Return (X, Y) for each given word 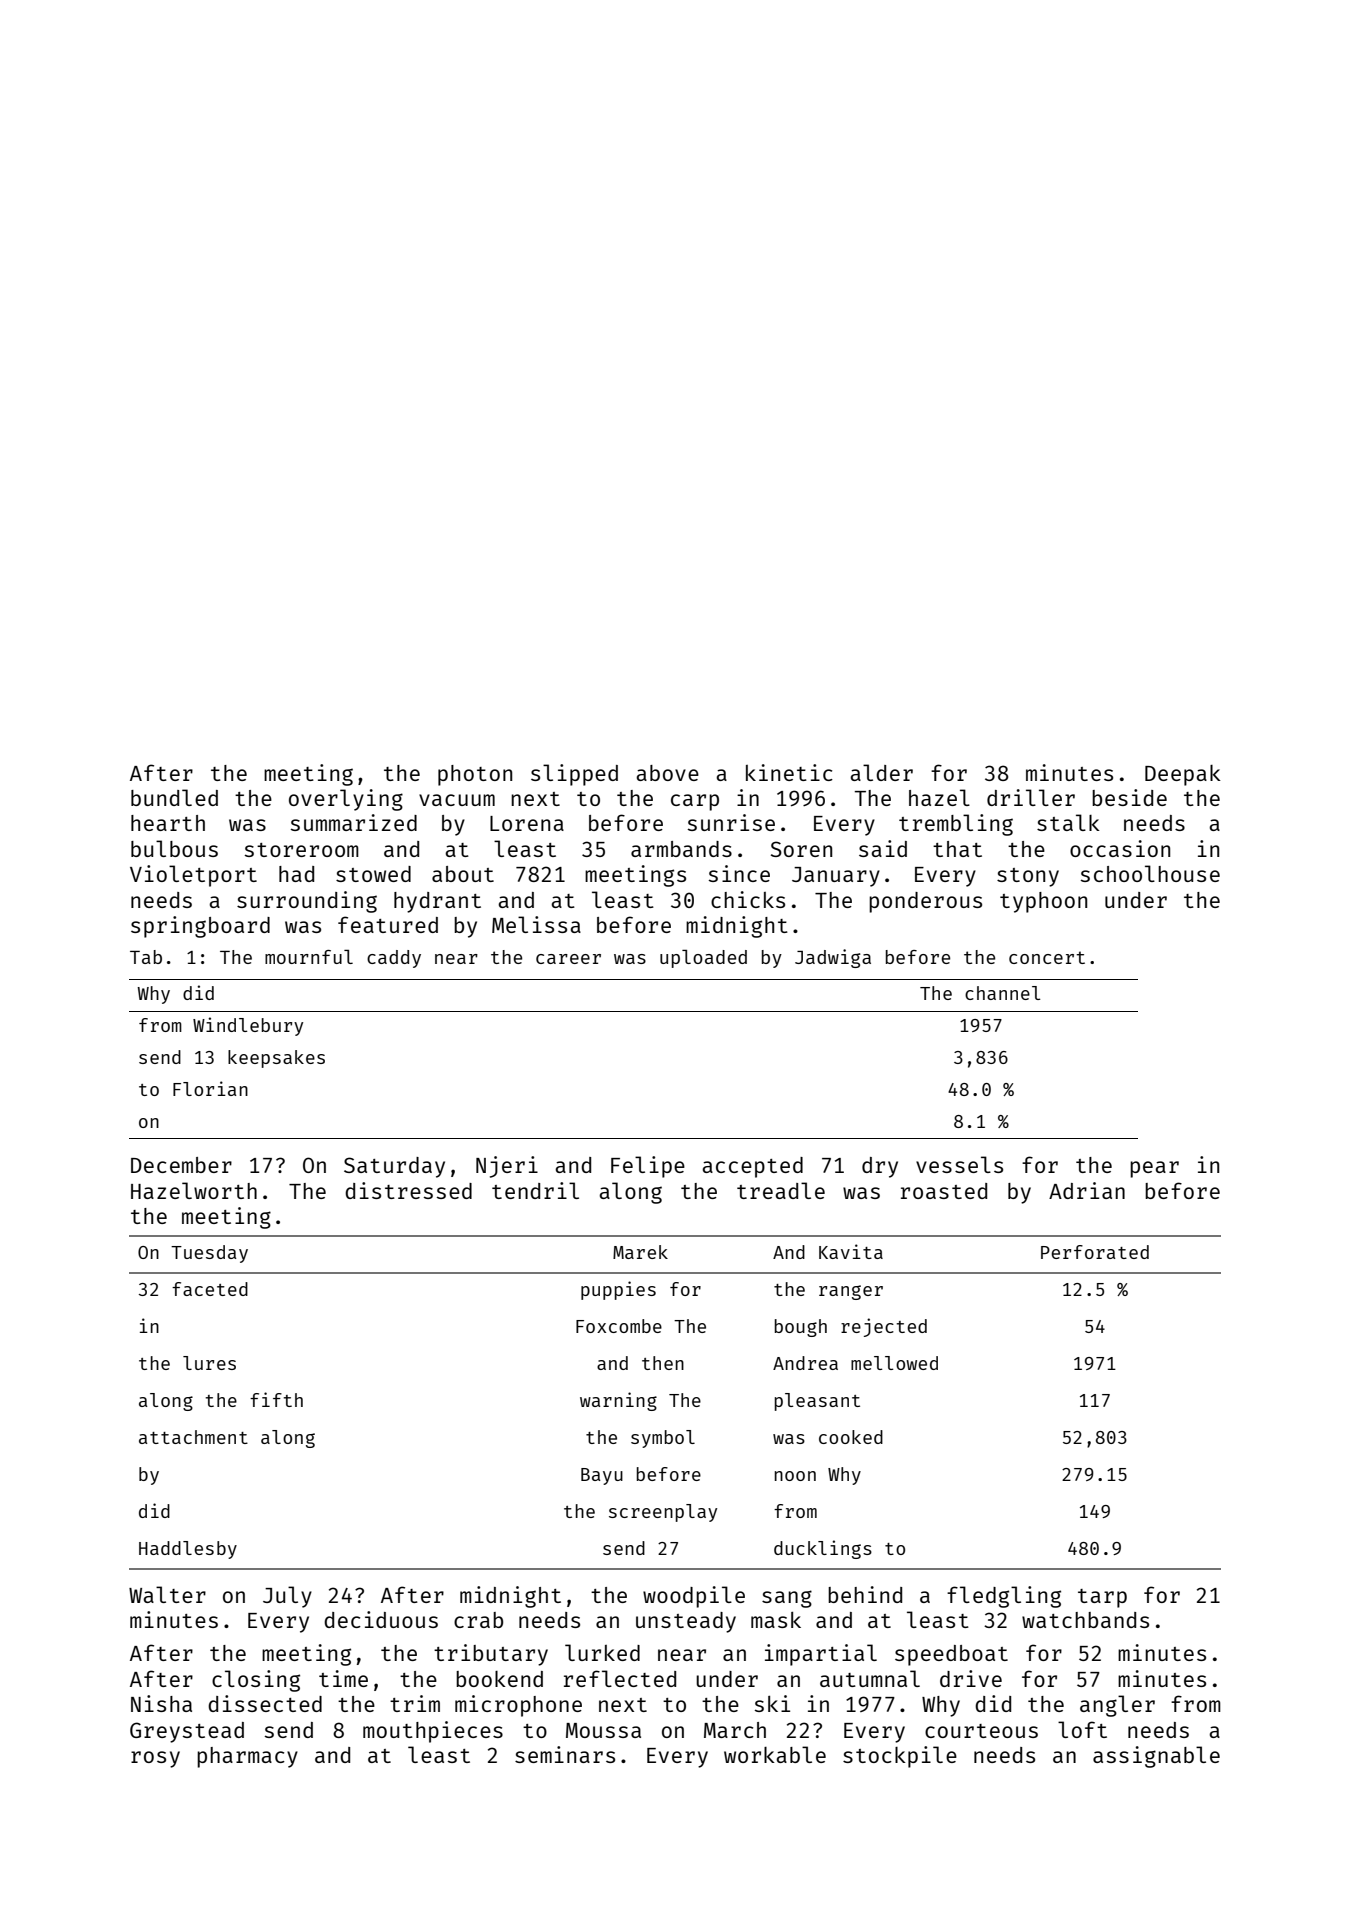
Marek (640, 1252)
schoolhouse (1150, 873)
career (568, 959)
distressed (408, 1190)
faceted (210, 1289)
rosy (155, 1759)
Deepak (1183, 775)
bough (801, 1328)
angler (1117, 1706)
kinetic (789, 772)
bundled (174, 797)
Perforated (1095, 1252)
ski (772, 1703)
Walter (167, 1594)
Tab (146, 957)
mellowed (894, 1363)
